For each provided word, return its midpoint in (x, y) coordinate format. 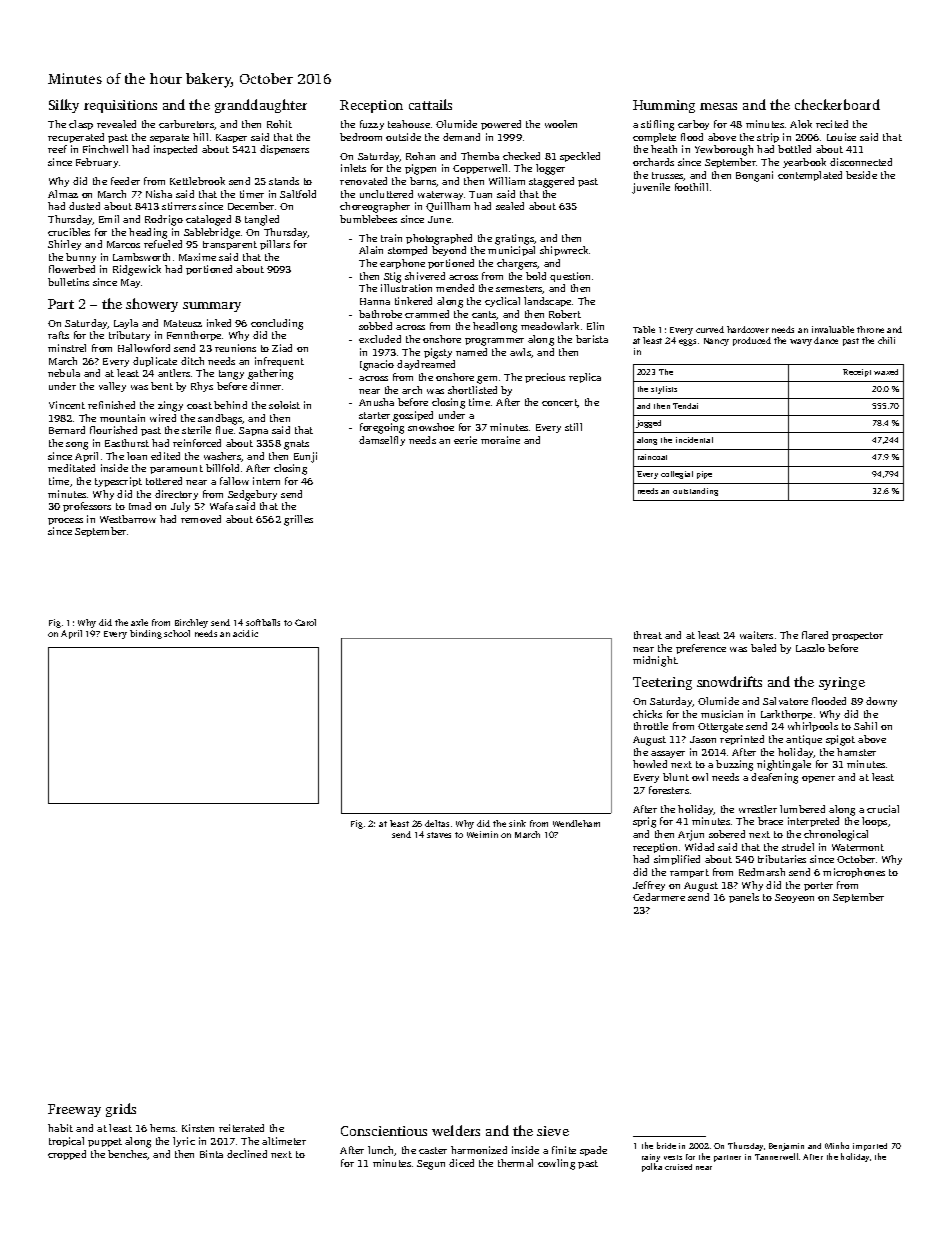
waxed (886, 372)
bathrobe (380, 314)
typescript (118, 482)
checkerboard (837, 104)
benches (127, 1154)
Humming (664, 106)
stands (284, 181)
